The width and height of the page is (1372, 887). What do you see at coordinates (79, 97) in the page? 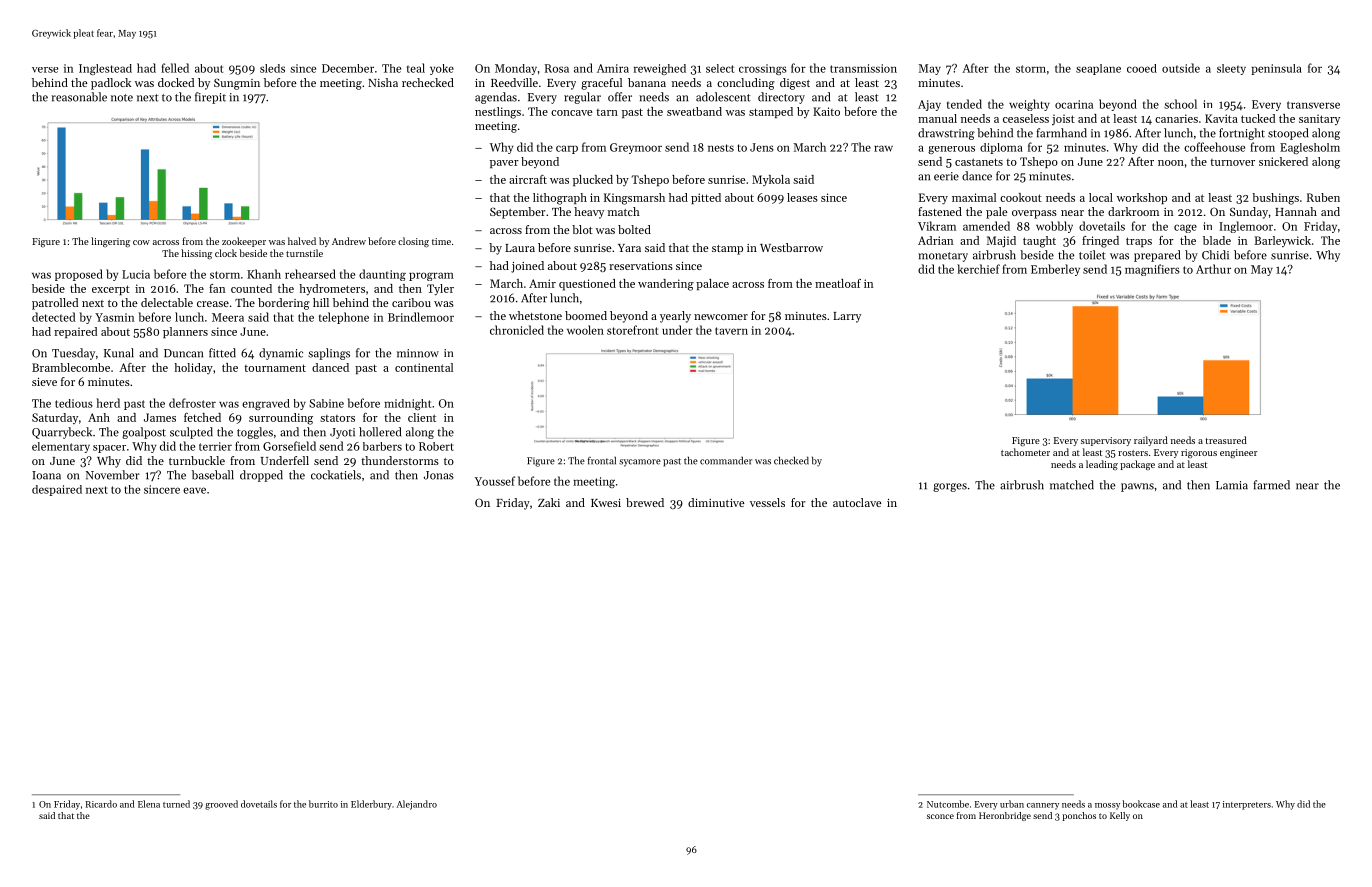
I see `reasonable` at bounding box center [79, 97].
